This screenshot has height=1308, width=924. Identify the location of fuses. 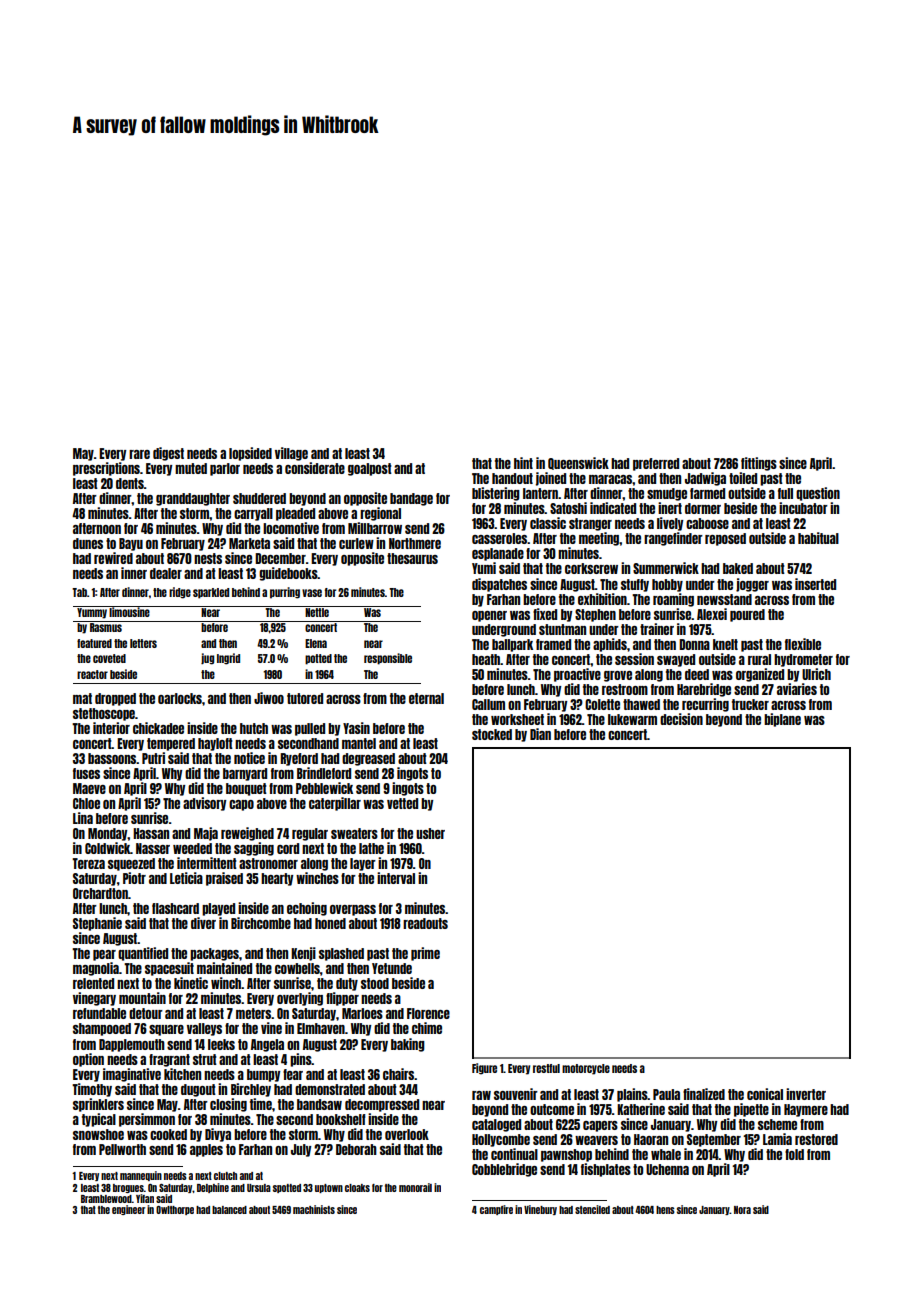
(86, 773).
